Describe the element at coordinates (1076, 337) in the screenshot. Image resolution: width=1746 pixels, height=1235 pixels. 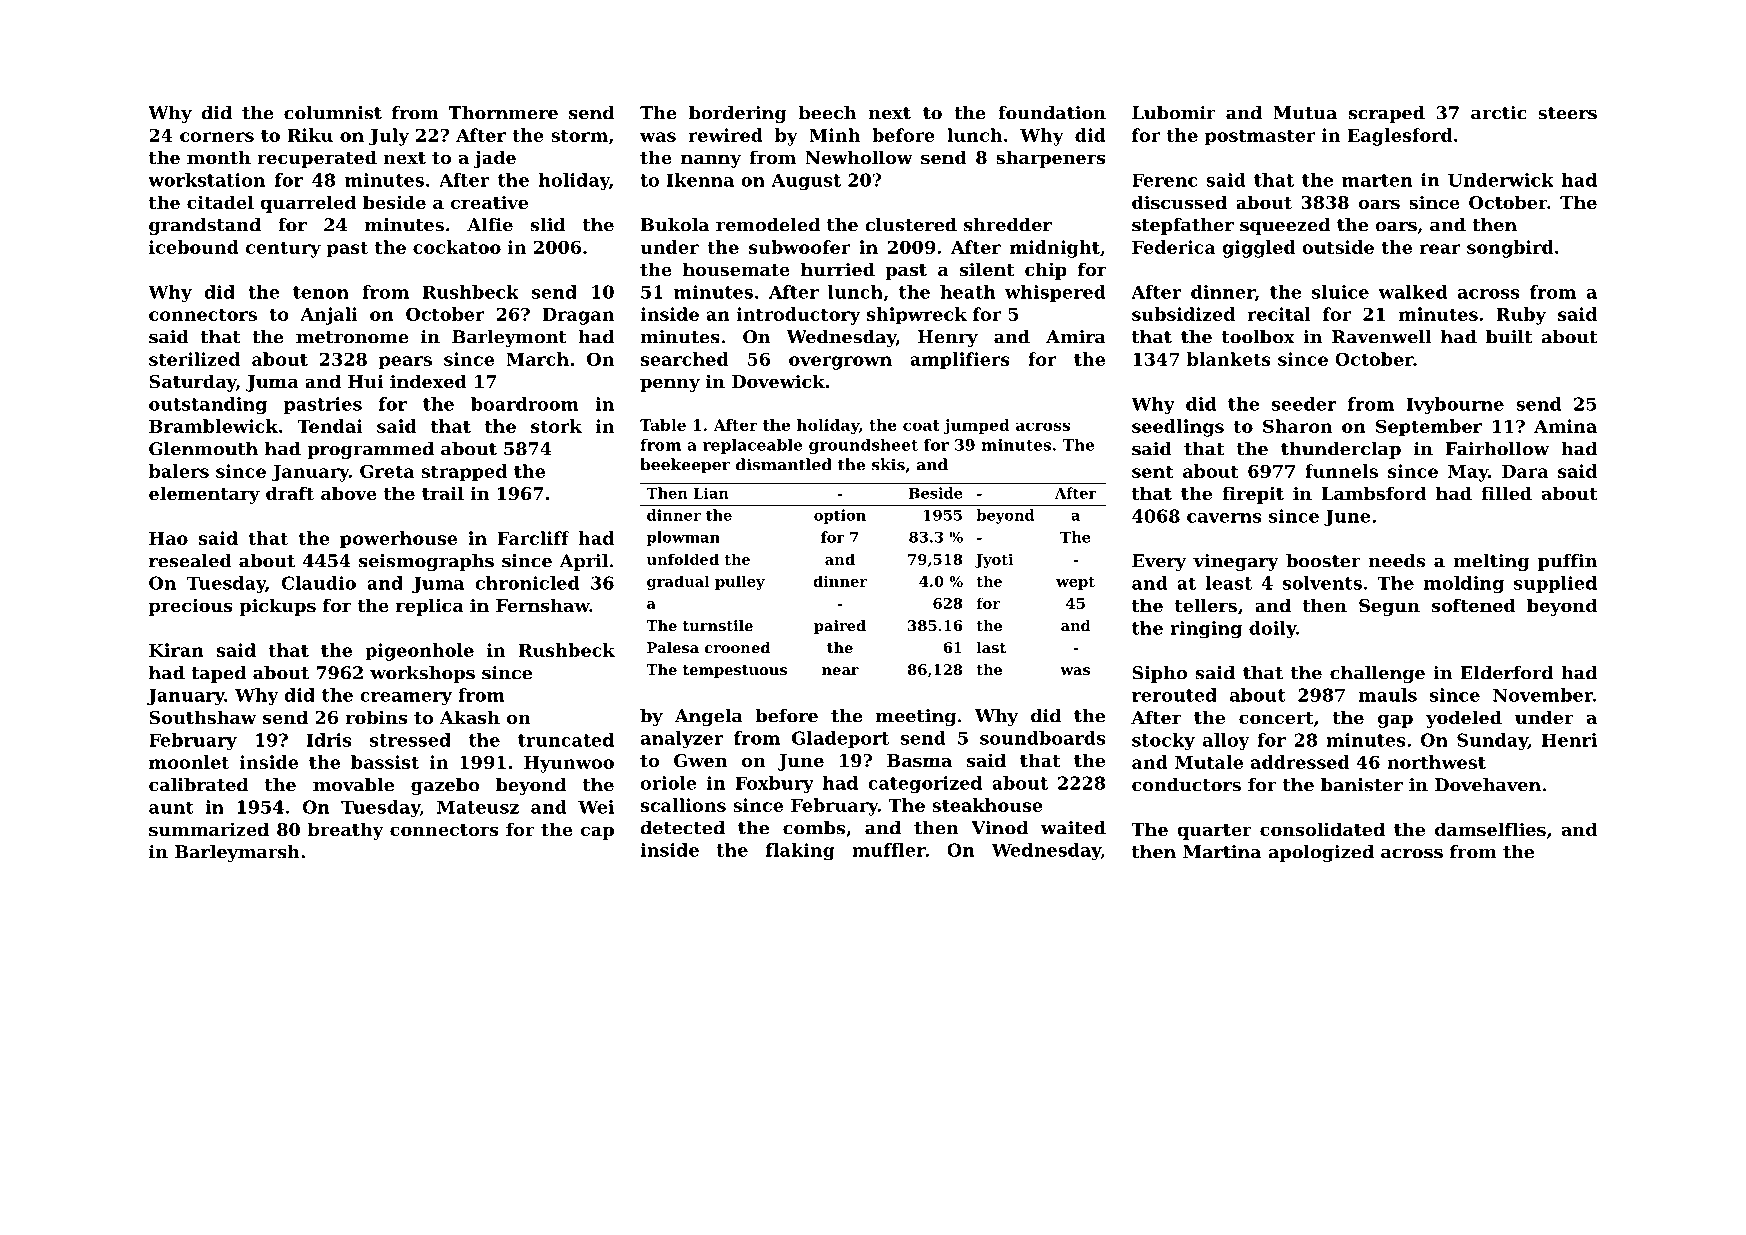
I see `Amira` at that location.
